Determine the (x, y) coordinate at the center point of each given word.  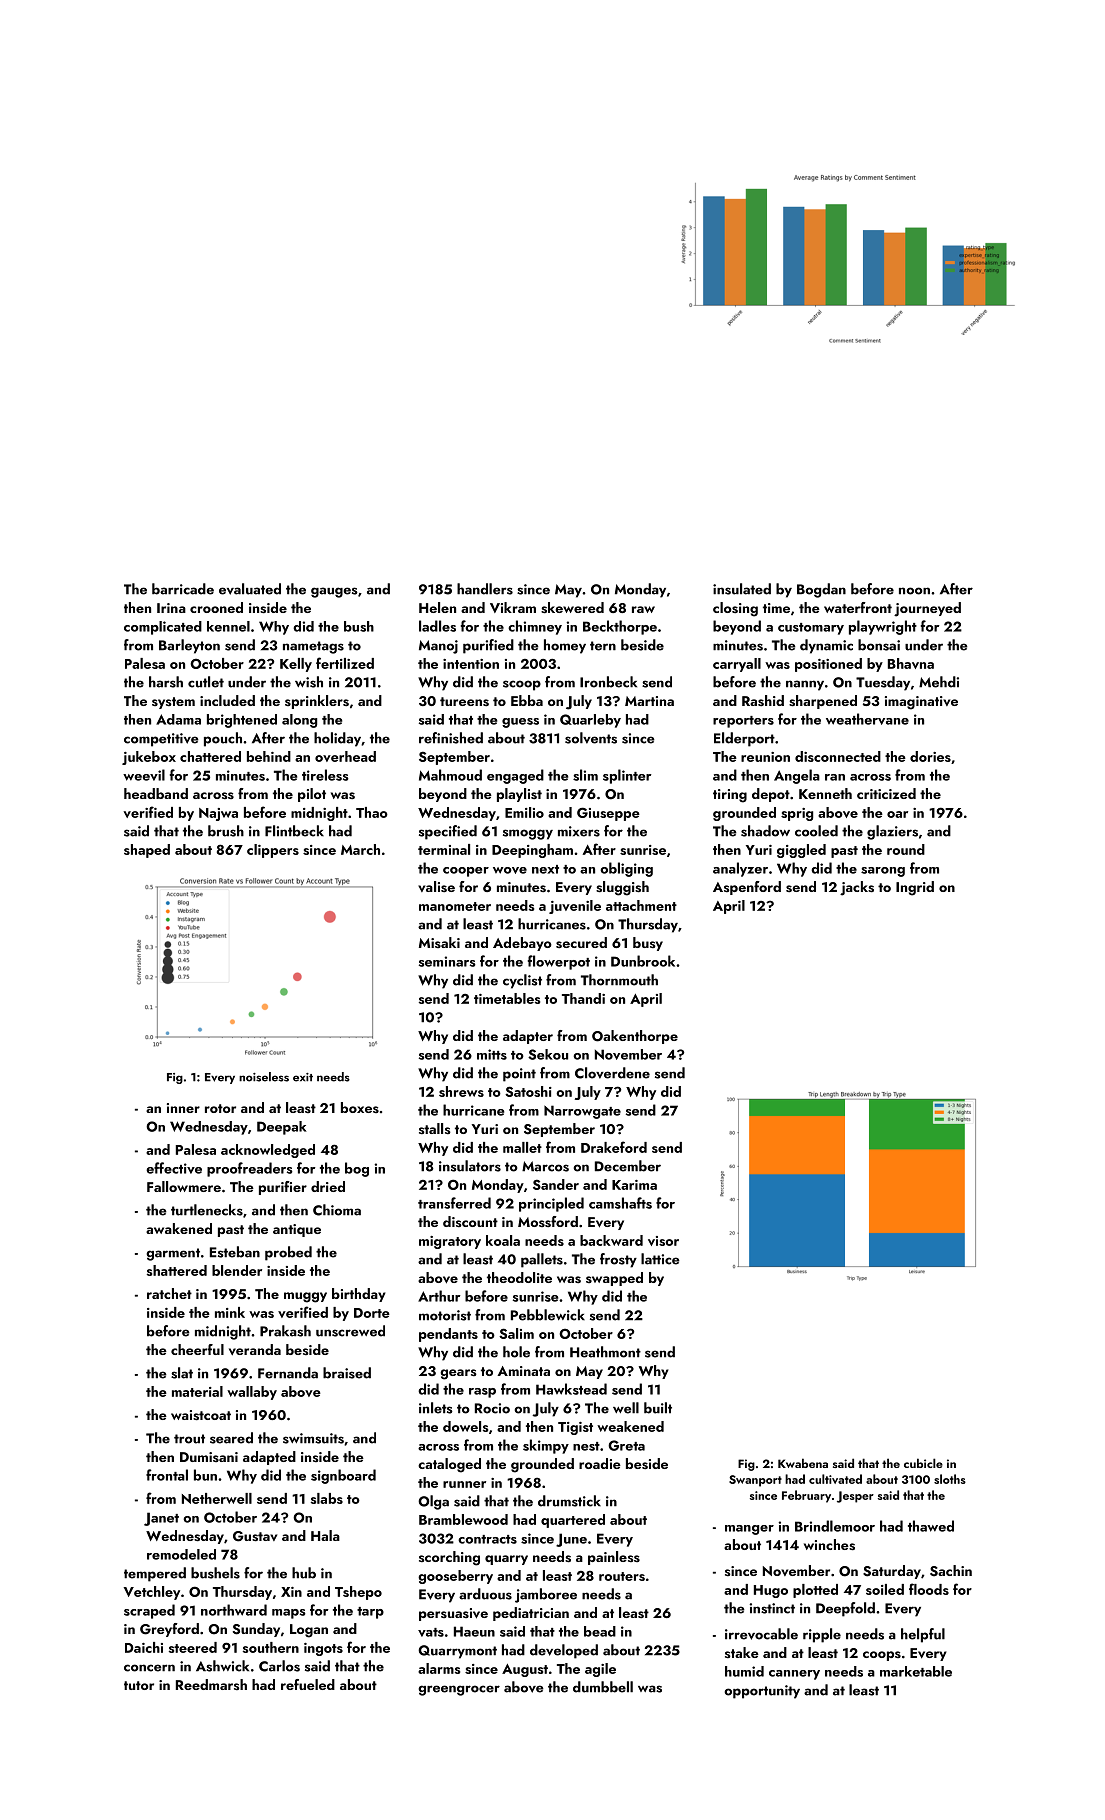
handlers (485, 589)
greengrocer (459, 1690)
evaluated (250, 589)
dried (328, 1186)
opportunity (762, 1692)
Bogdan (821, 590)
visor (663, 1241)
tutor (139, 1685)
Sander (556, 1184)
